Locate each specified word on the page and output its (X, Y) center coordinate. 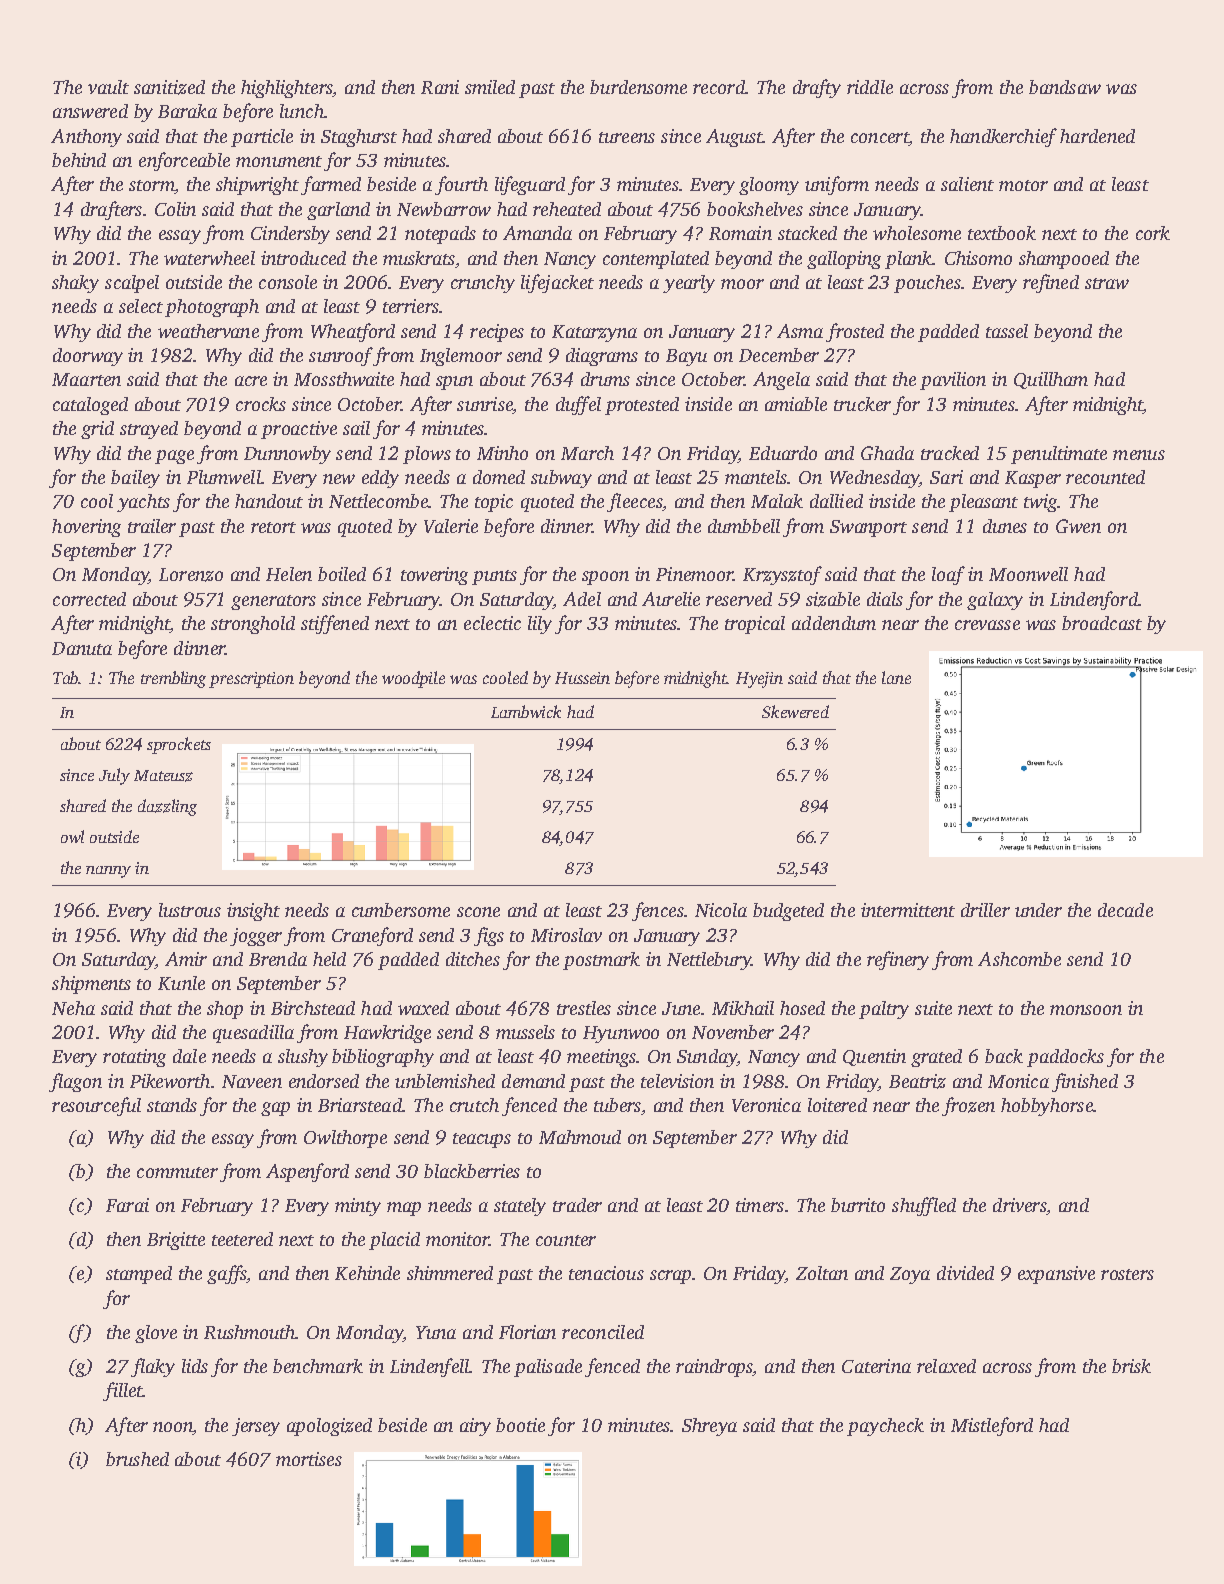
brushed (137, 1459)
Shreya (709, 1427)
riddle (870, 87)
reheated (567, 209)
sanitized (169, 87)
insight (253, 912)
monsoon (1086, 1010)
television (677, 1081)
